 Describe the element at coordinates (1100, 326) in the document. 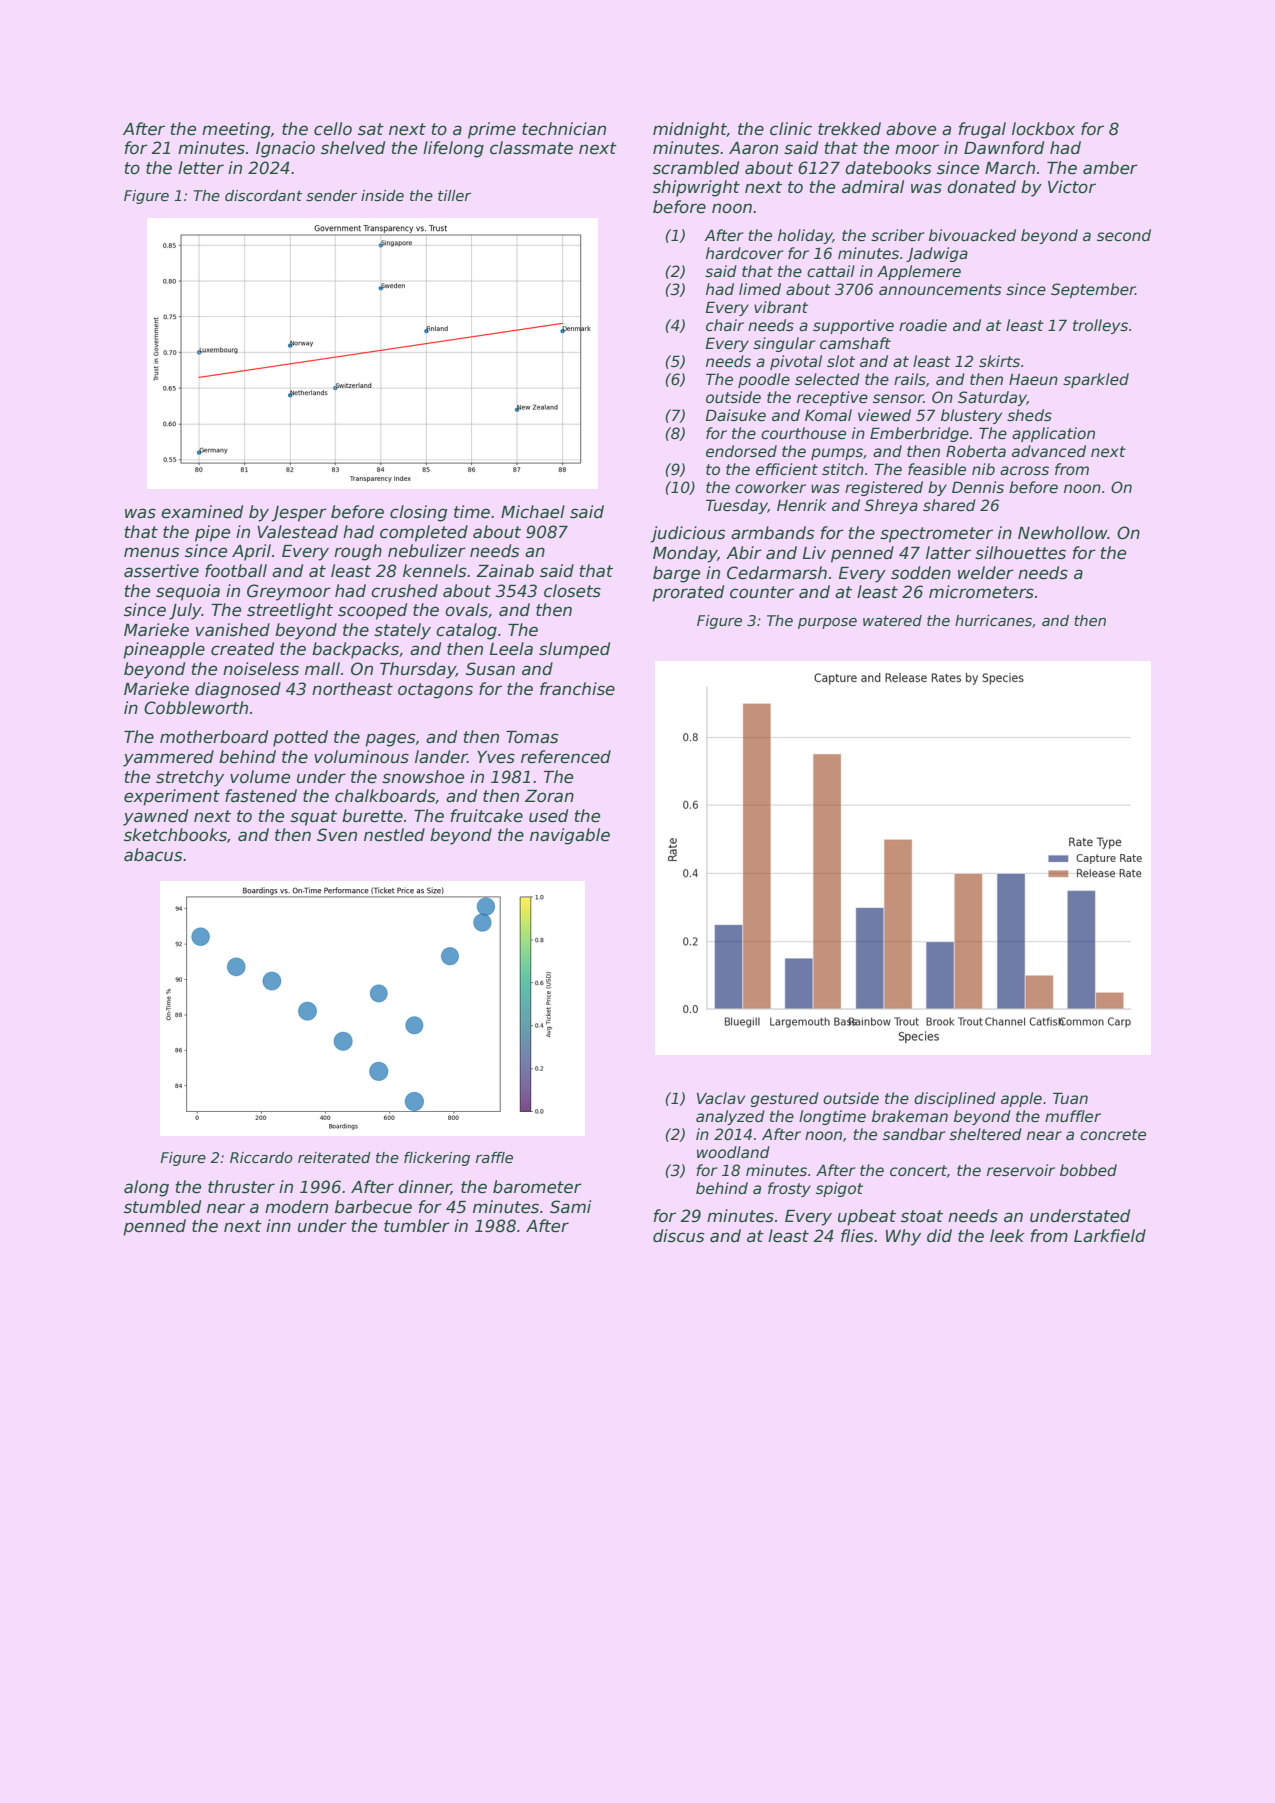

I see `trolleys` at that location.
